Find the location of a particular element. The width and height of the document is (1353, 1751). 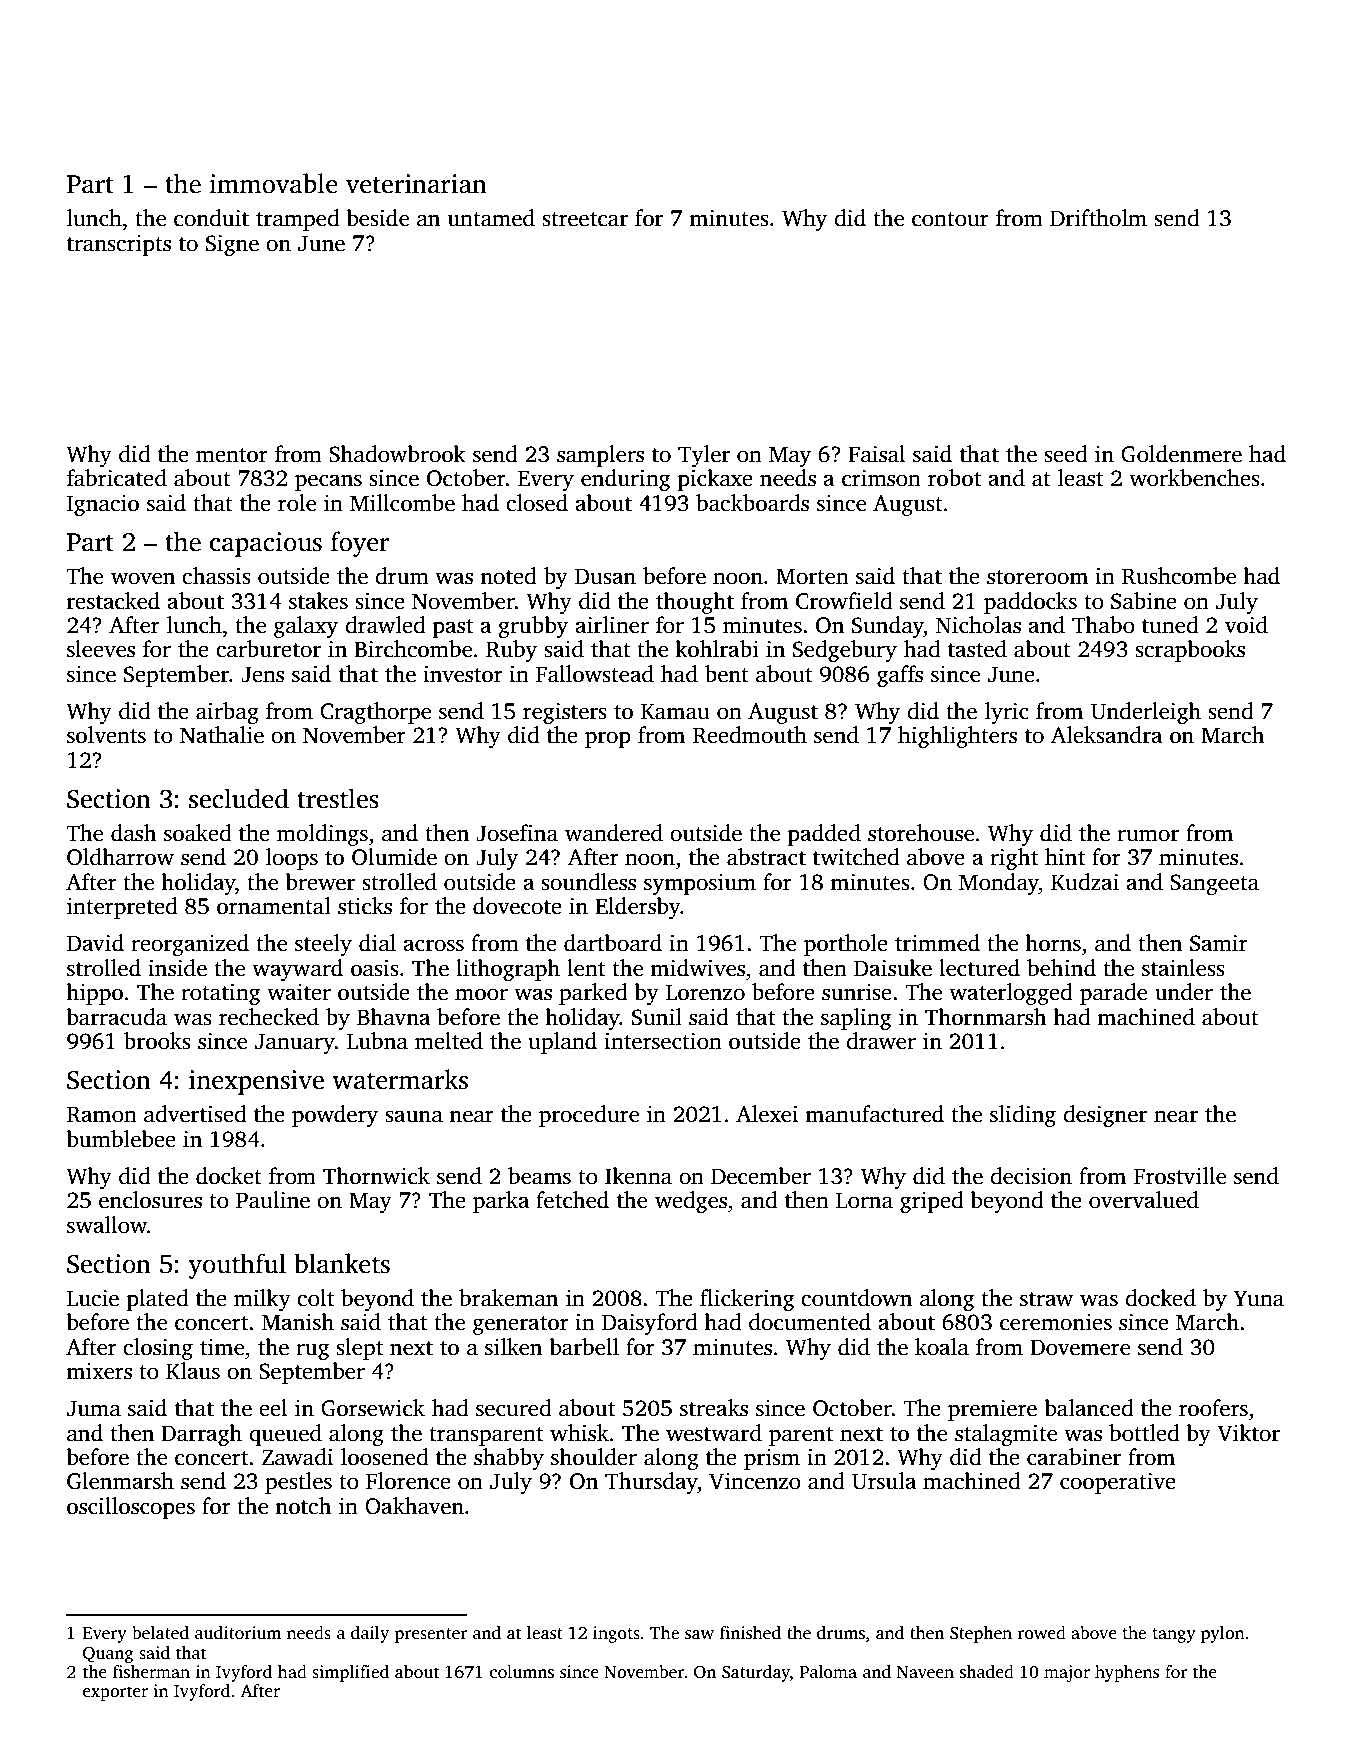

streetcar is located at coordinates (585, 219).
